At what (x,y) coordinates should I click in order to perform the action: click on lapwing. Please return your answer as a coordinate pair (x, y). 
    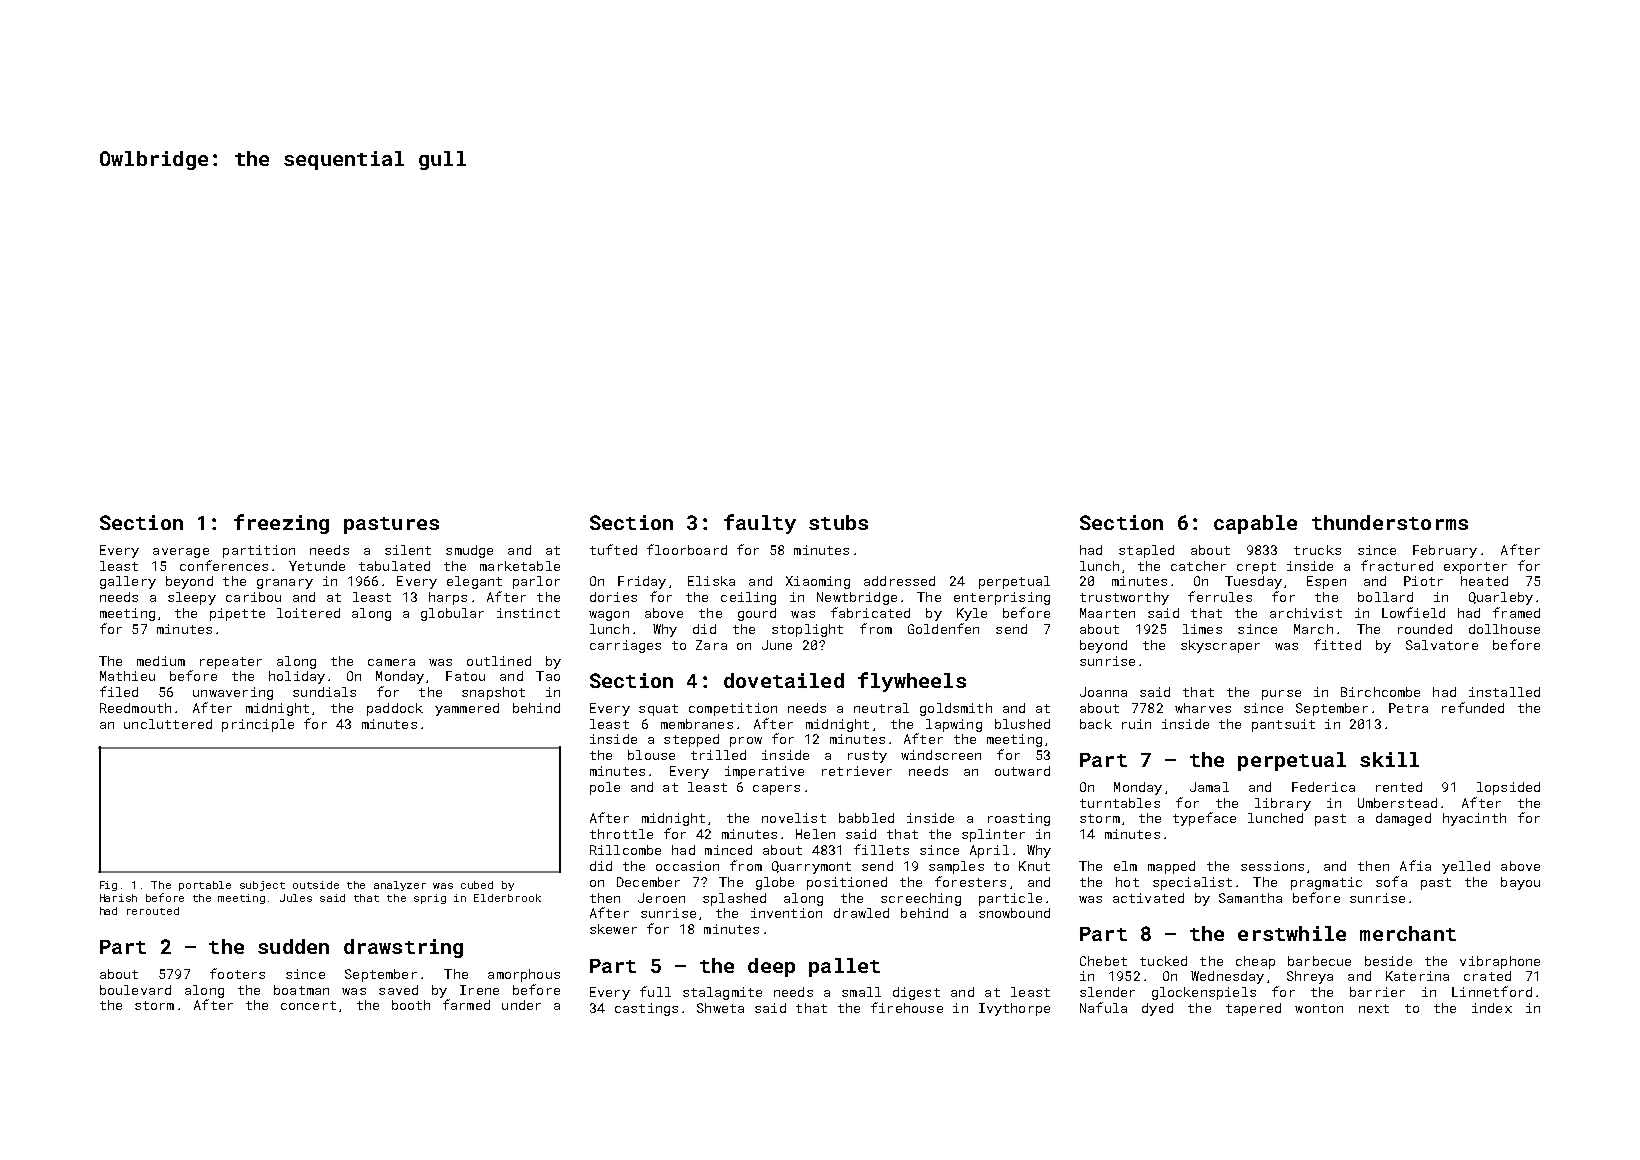
    Looking at the image, I should click on (954, 725).
